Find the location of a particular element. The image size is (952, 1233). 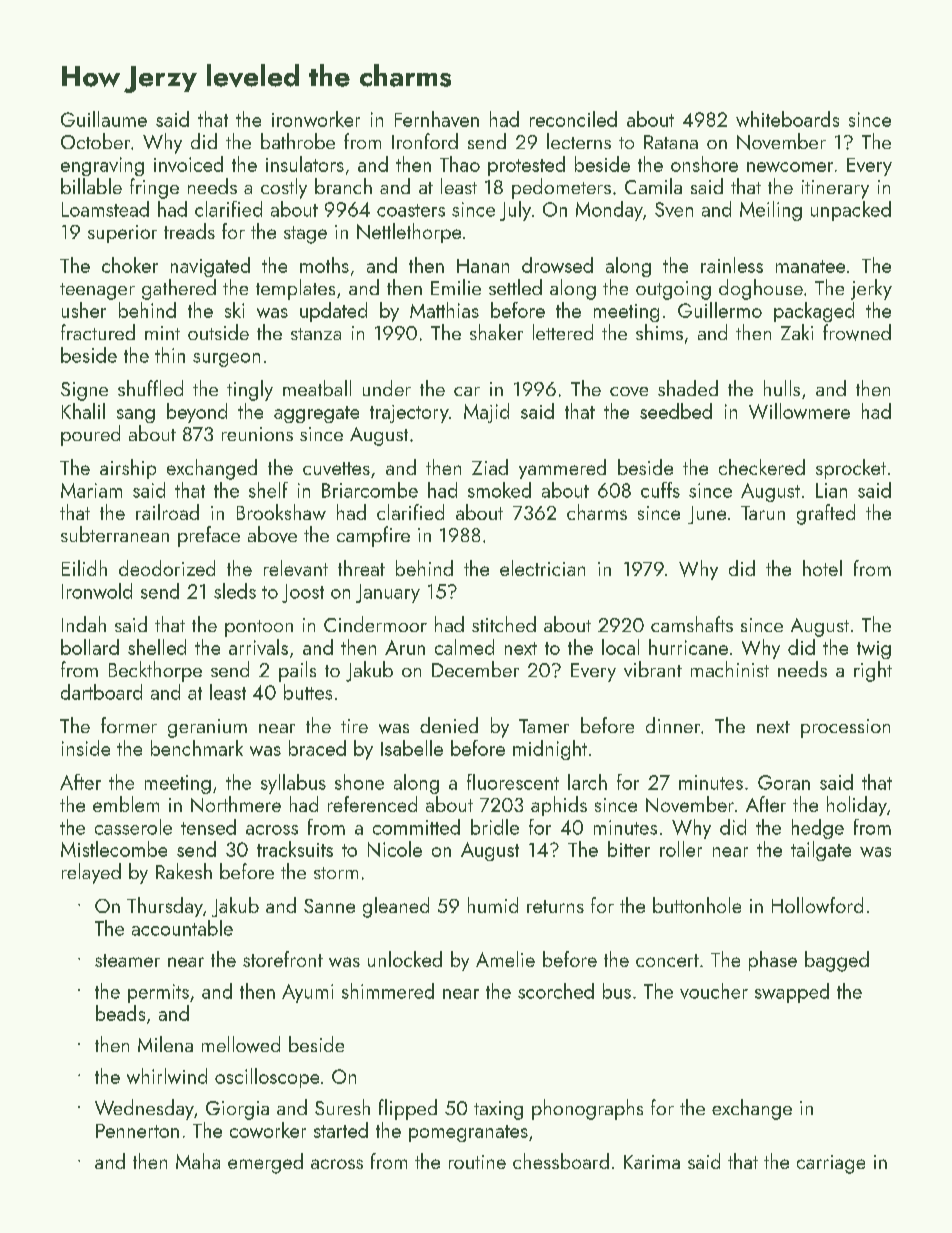

treads is located at coordinates (189, 231).
